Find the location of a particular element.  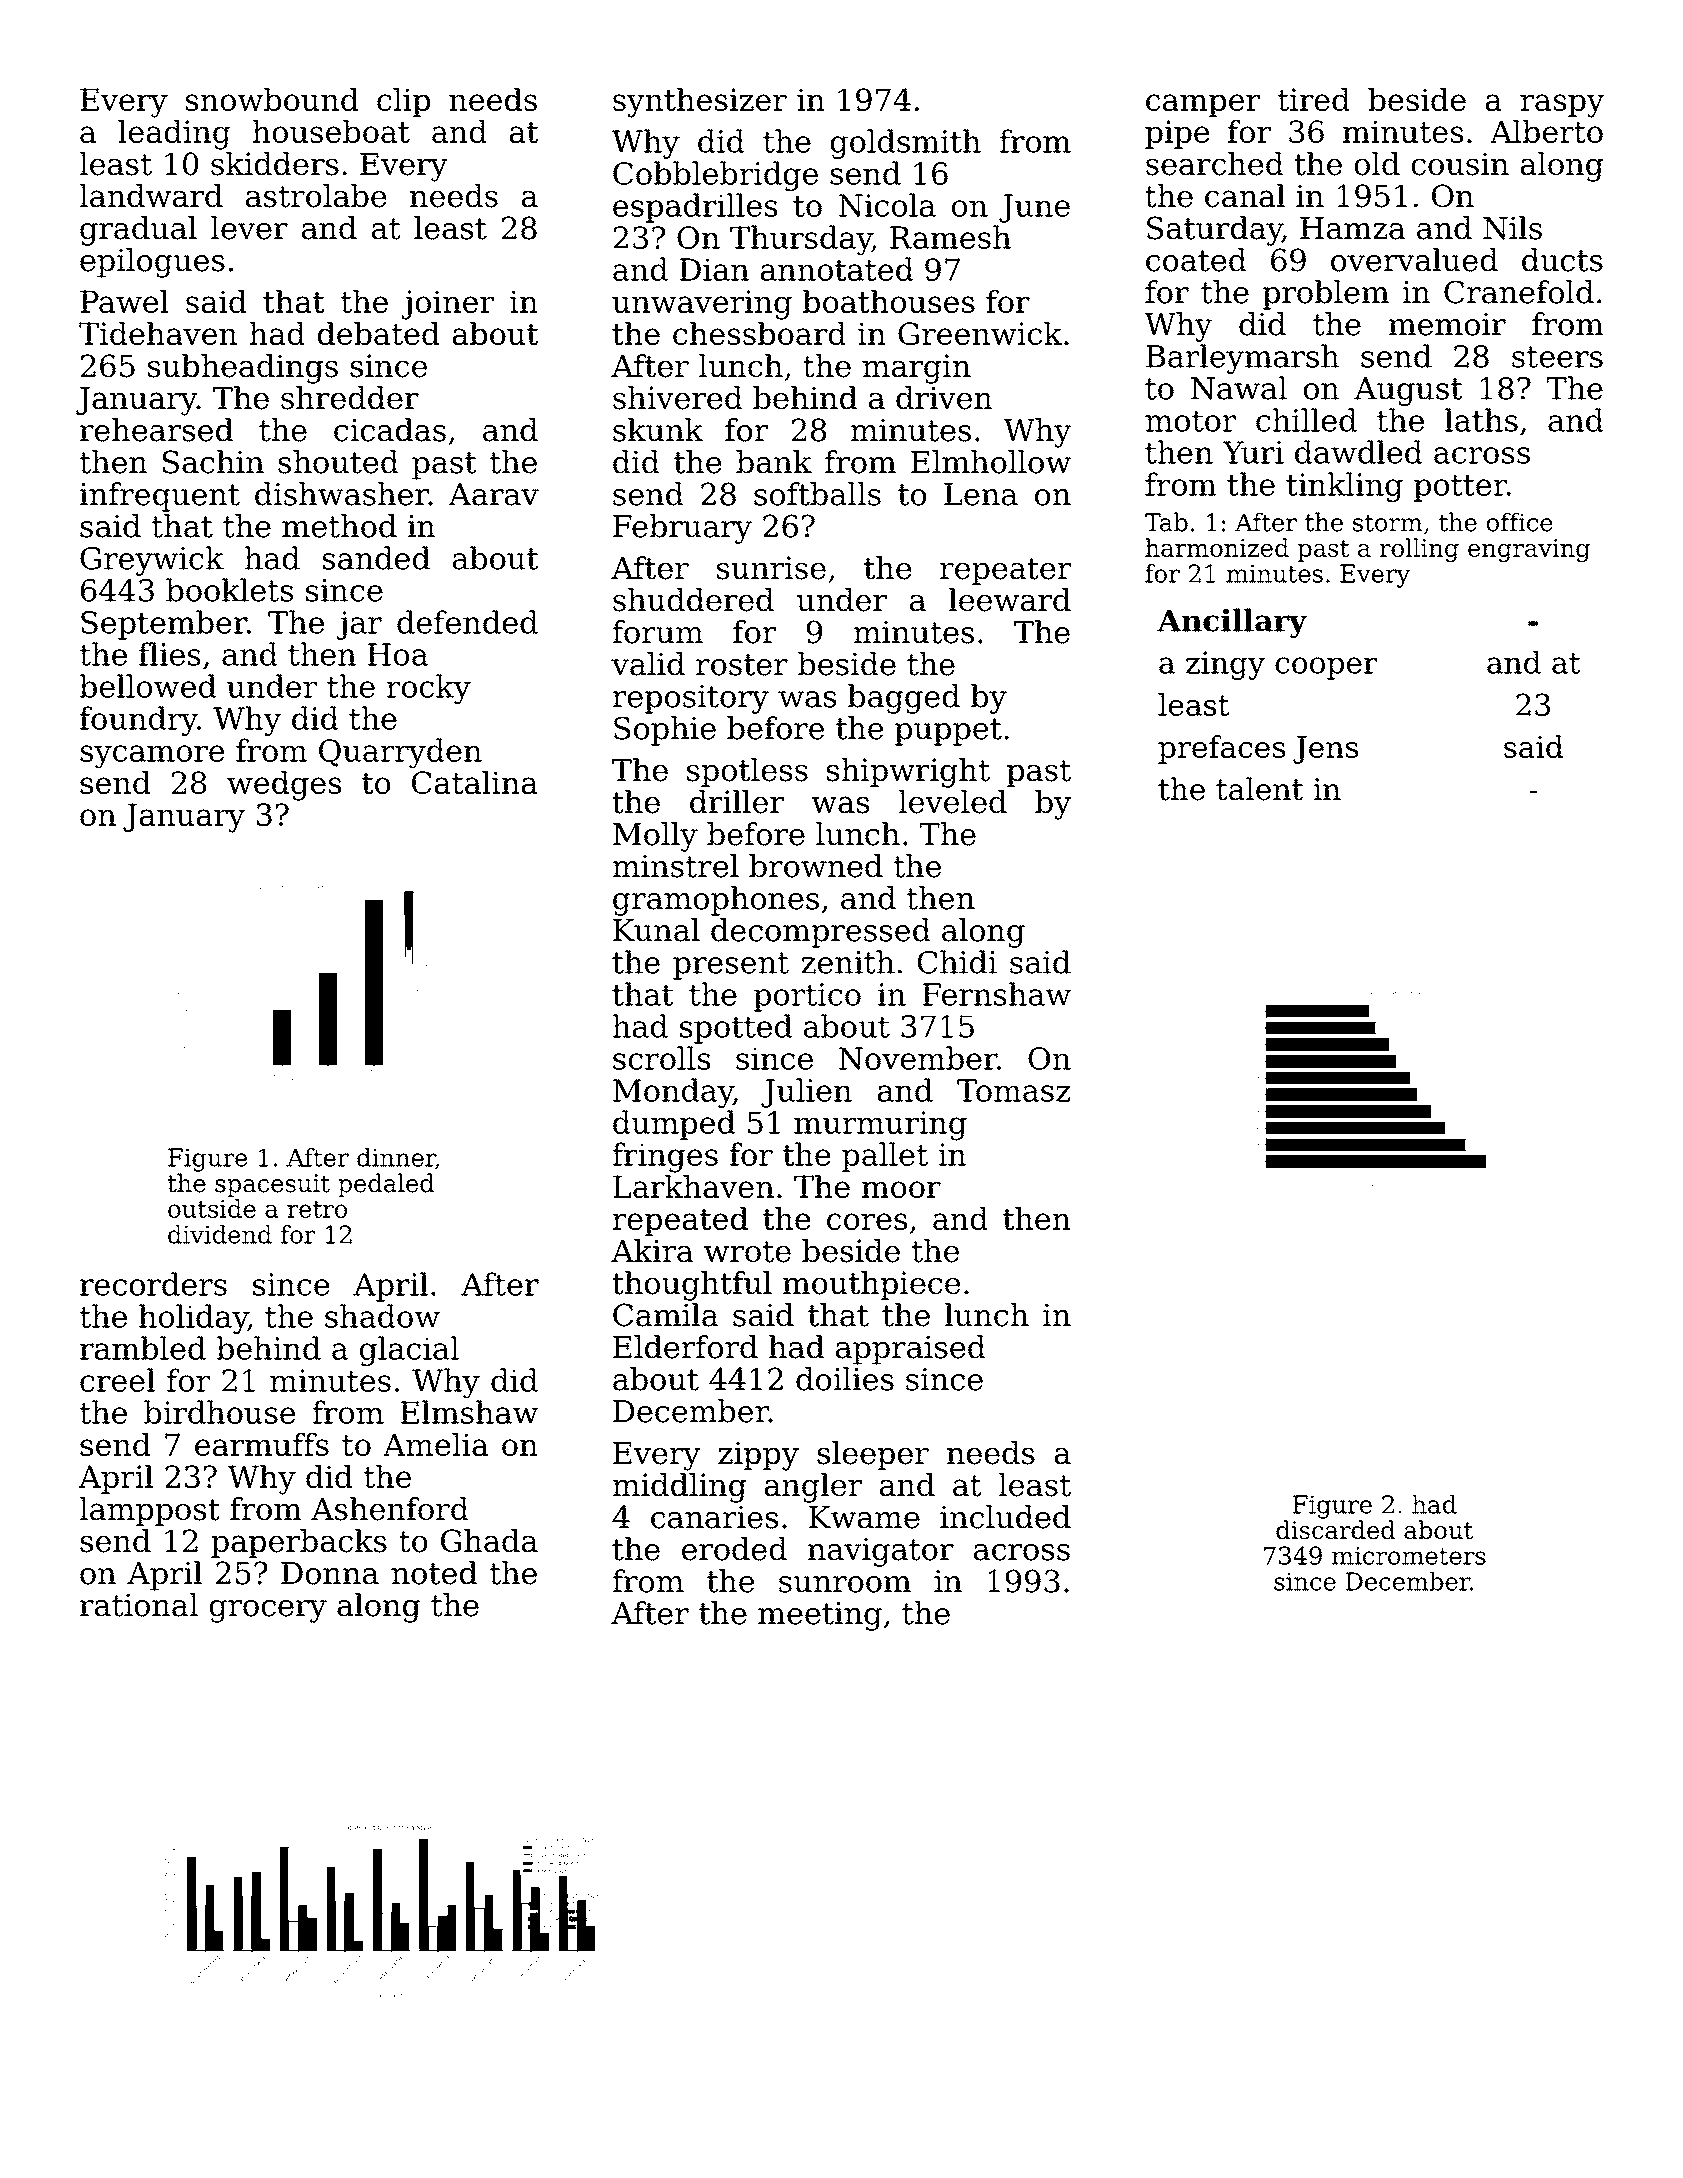

cooper is located at coordinates (1326, 668).
